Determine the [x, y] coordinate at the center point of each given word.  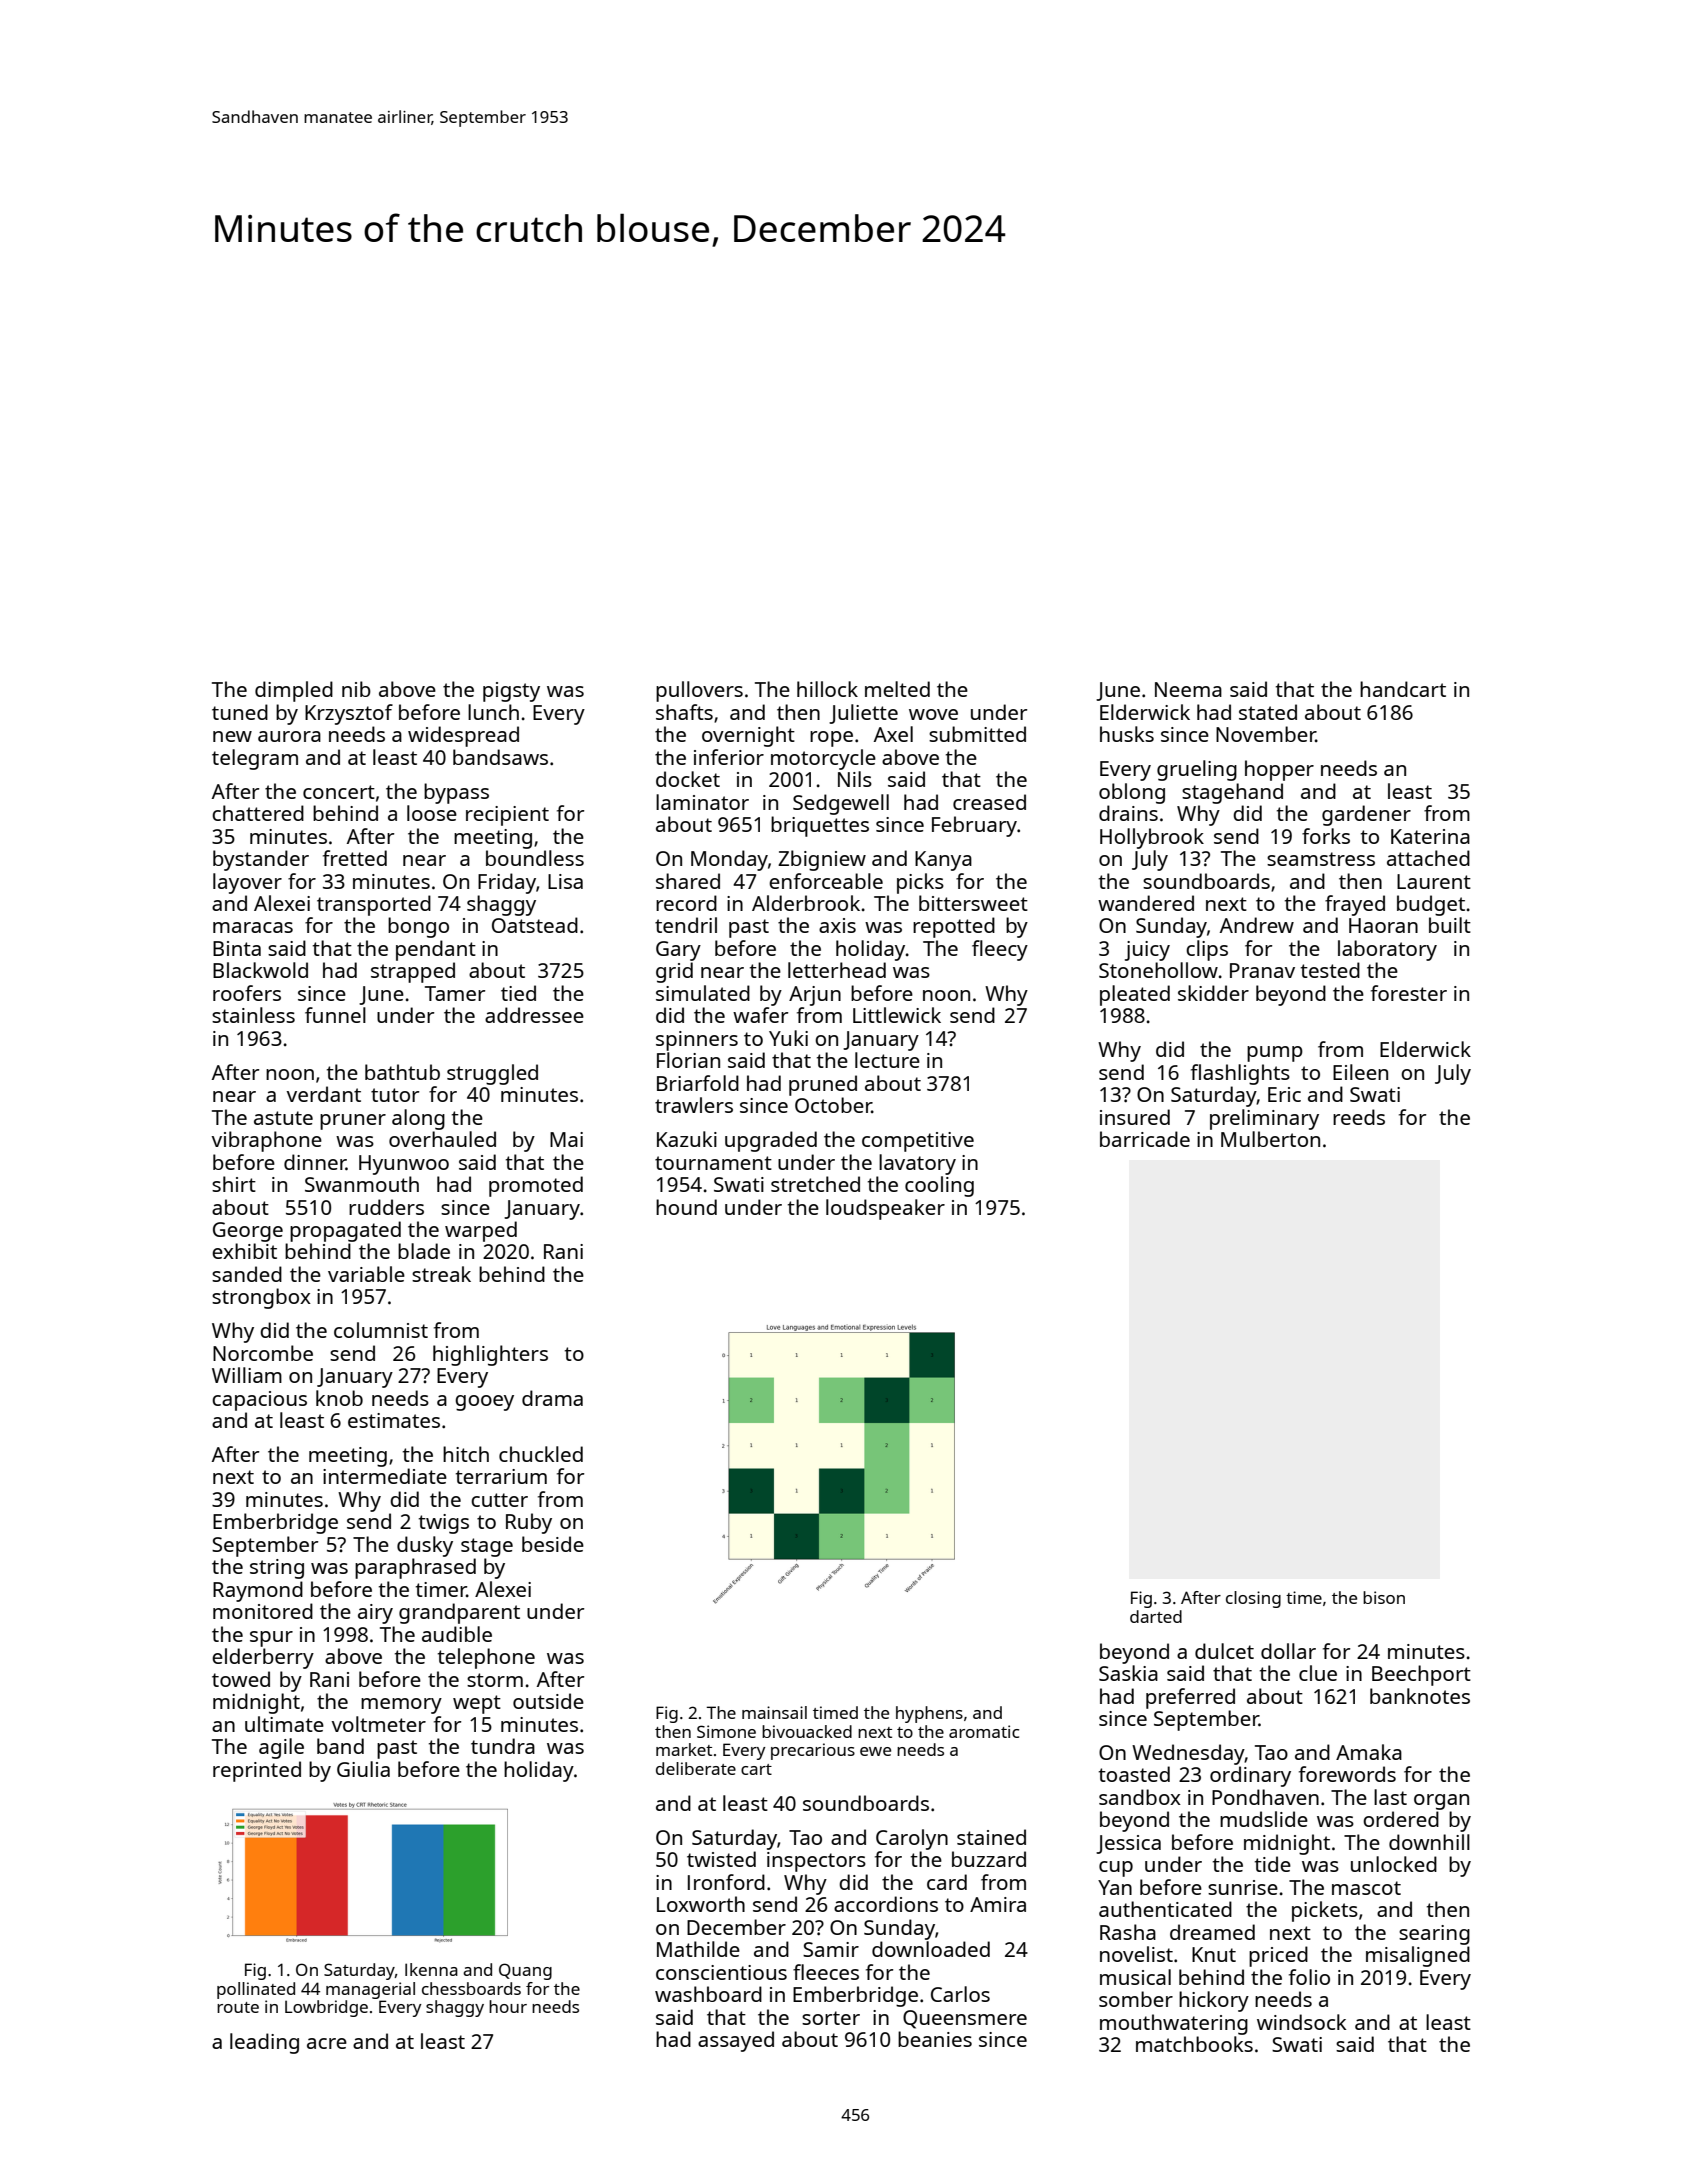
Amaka [1369, 1752]
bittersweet [973, 903]
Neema [1188, 689]
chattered [258, 813]
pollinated [256, 1990]
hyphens [929, 1714]
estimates [394, 1420]
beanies [935, 2039]
